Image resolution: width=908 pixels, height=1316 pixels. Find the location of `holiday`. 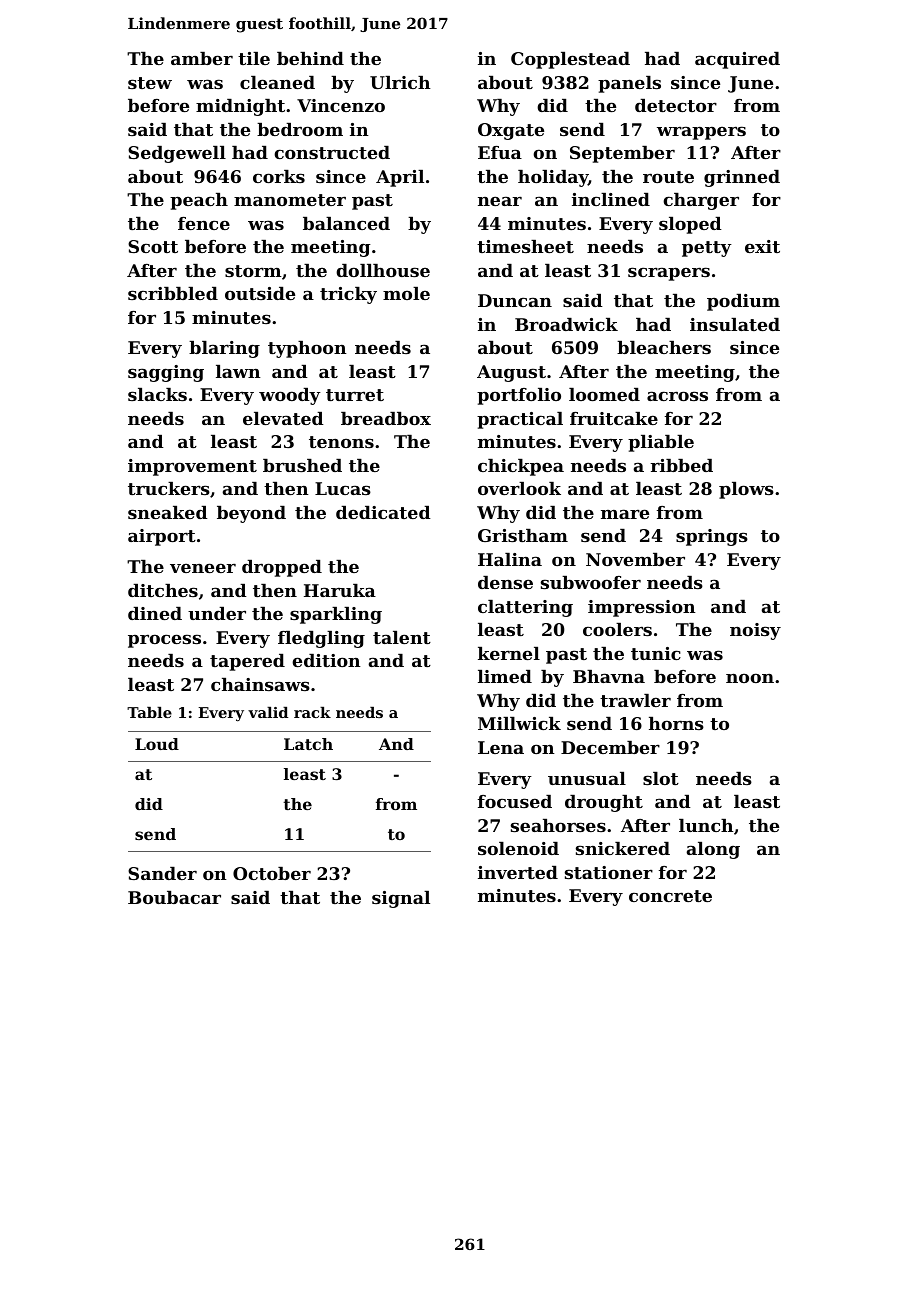

holiday is located at coordinates (553, 178).
